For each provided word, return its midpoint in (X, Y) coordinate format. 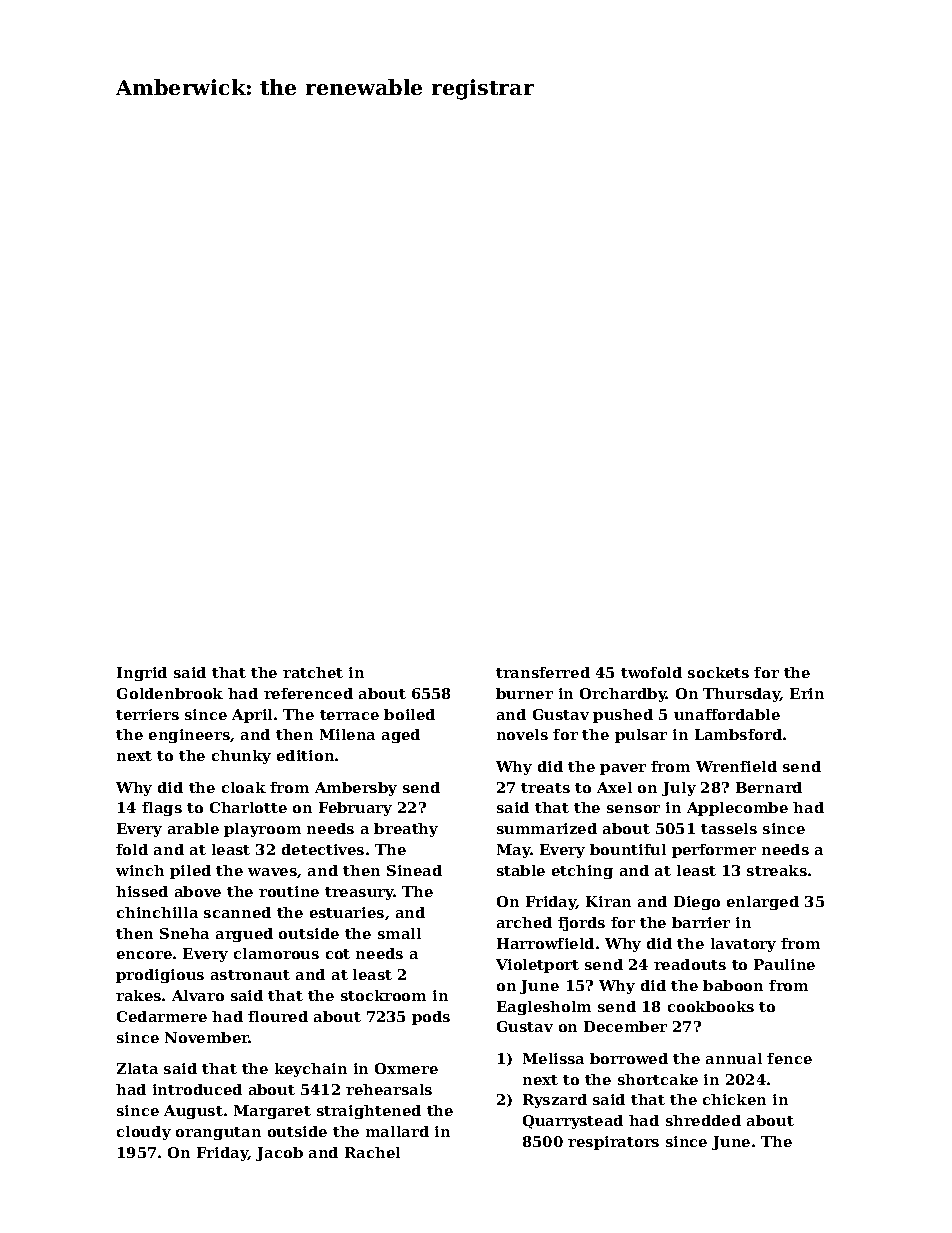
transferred (543, 672)
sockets (718, 672)
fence (789, 1058)
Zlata (137, 1068)
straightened (369, 1112)
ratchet (313, 672)
